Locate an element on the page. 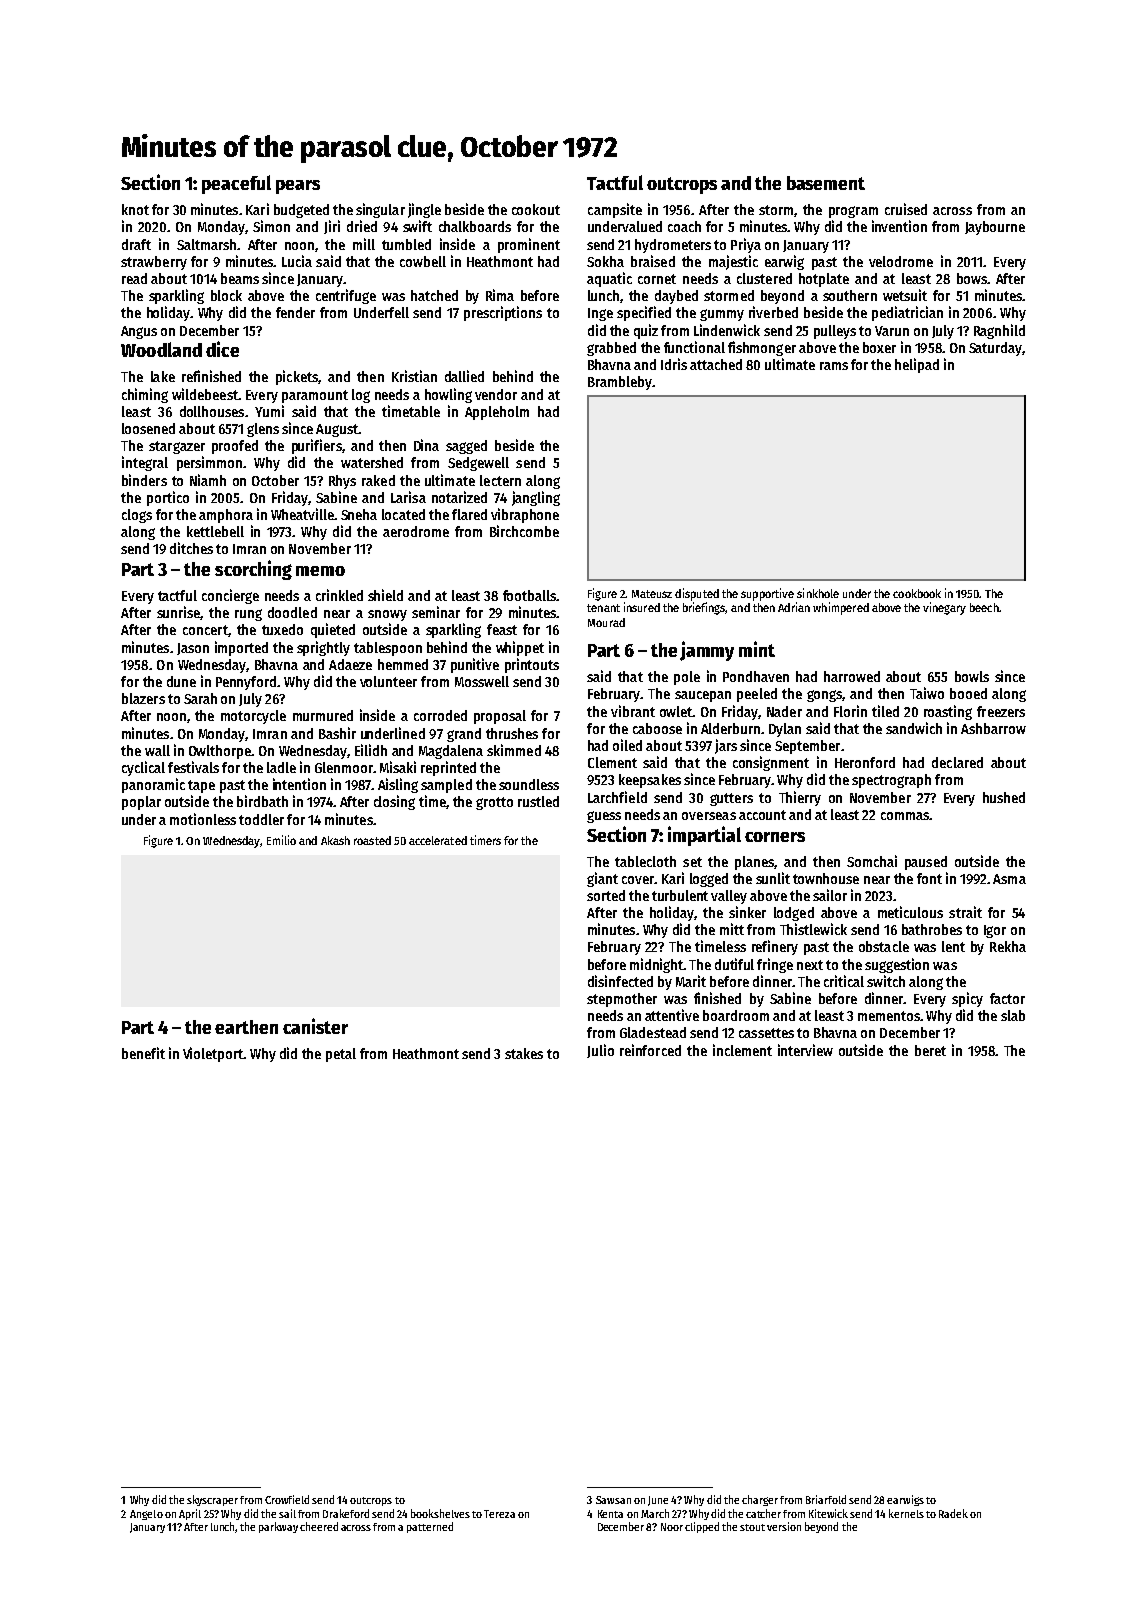 The height and width of the document is (1622, 1147). skyscraper is located at coordinates (212, 1500).
